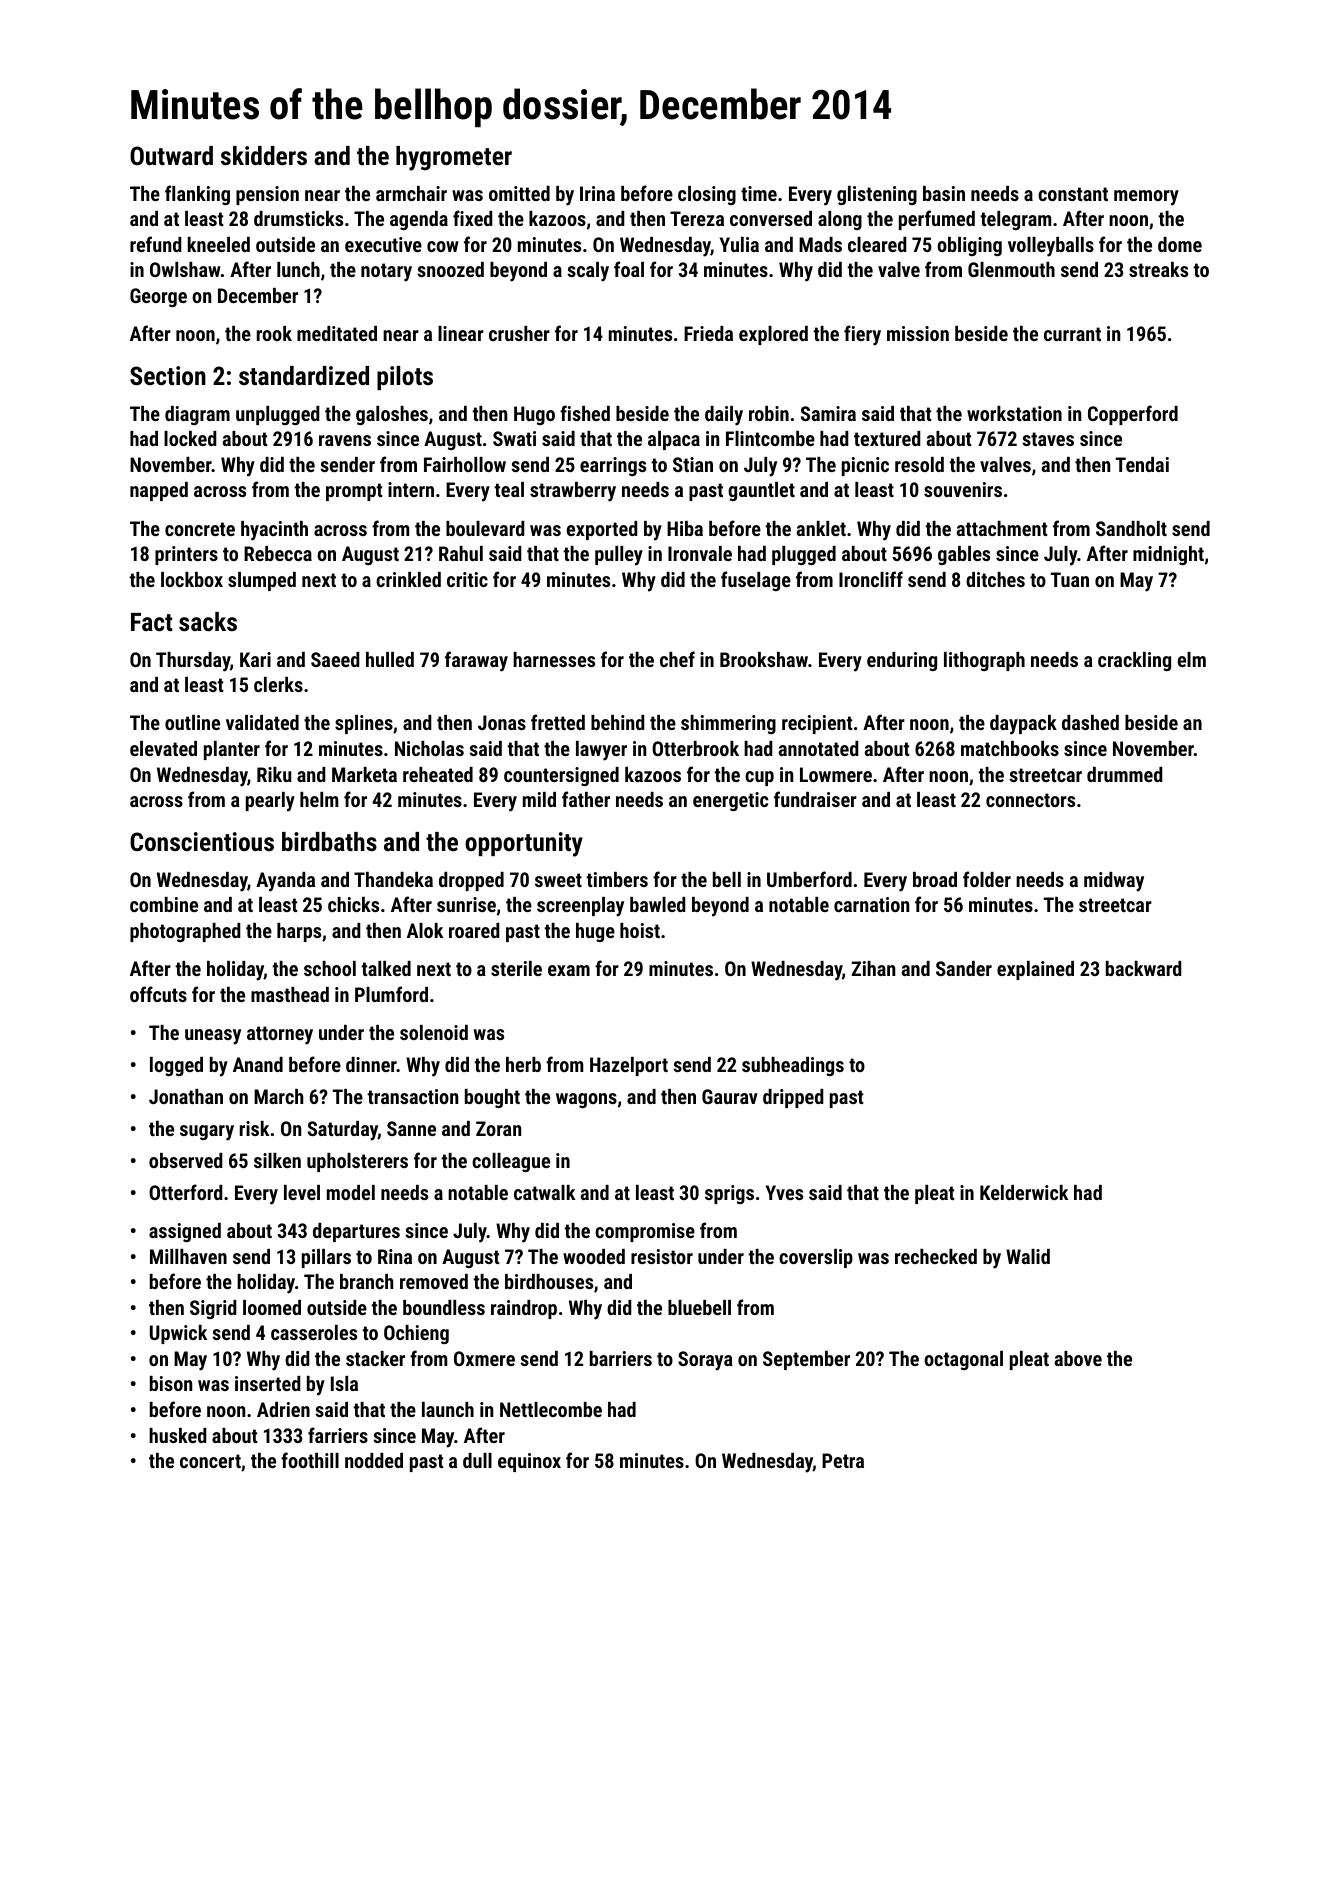 The image size is (1341, 1897). What do you see at coordinates (171, 155) in the screenshot?
I see `Outward` at bounding box center [171, 155].
